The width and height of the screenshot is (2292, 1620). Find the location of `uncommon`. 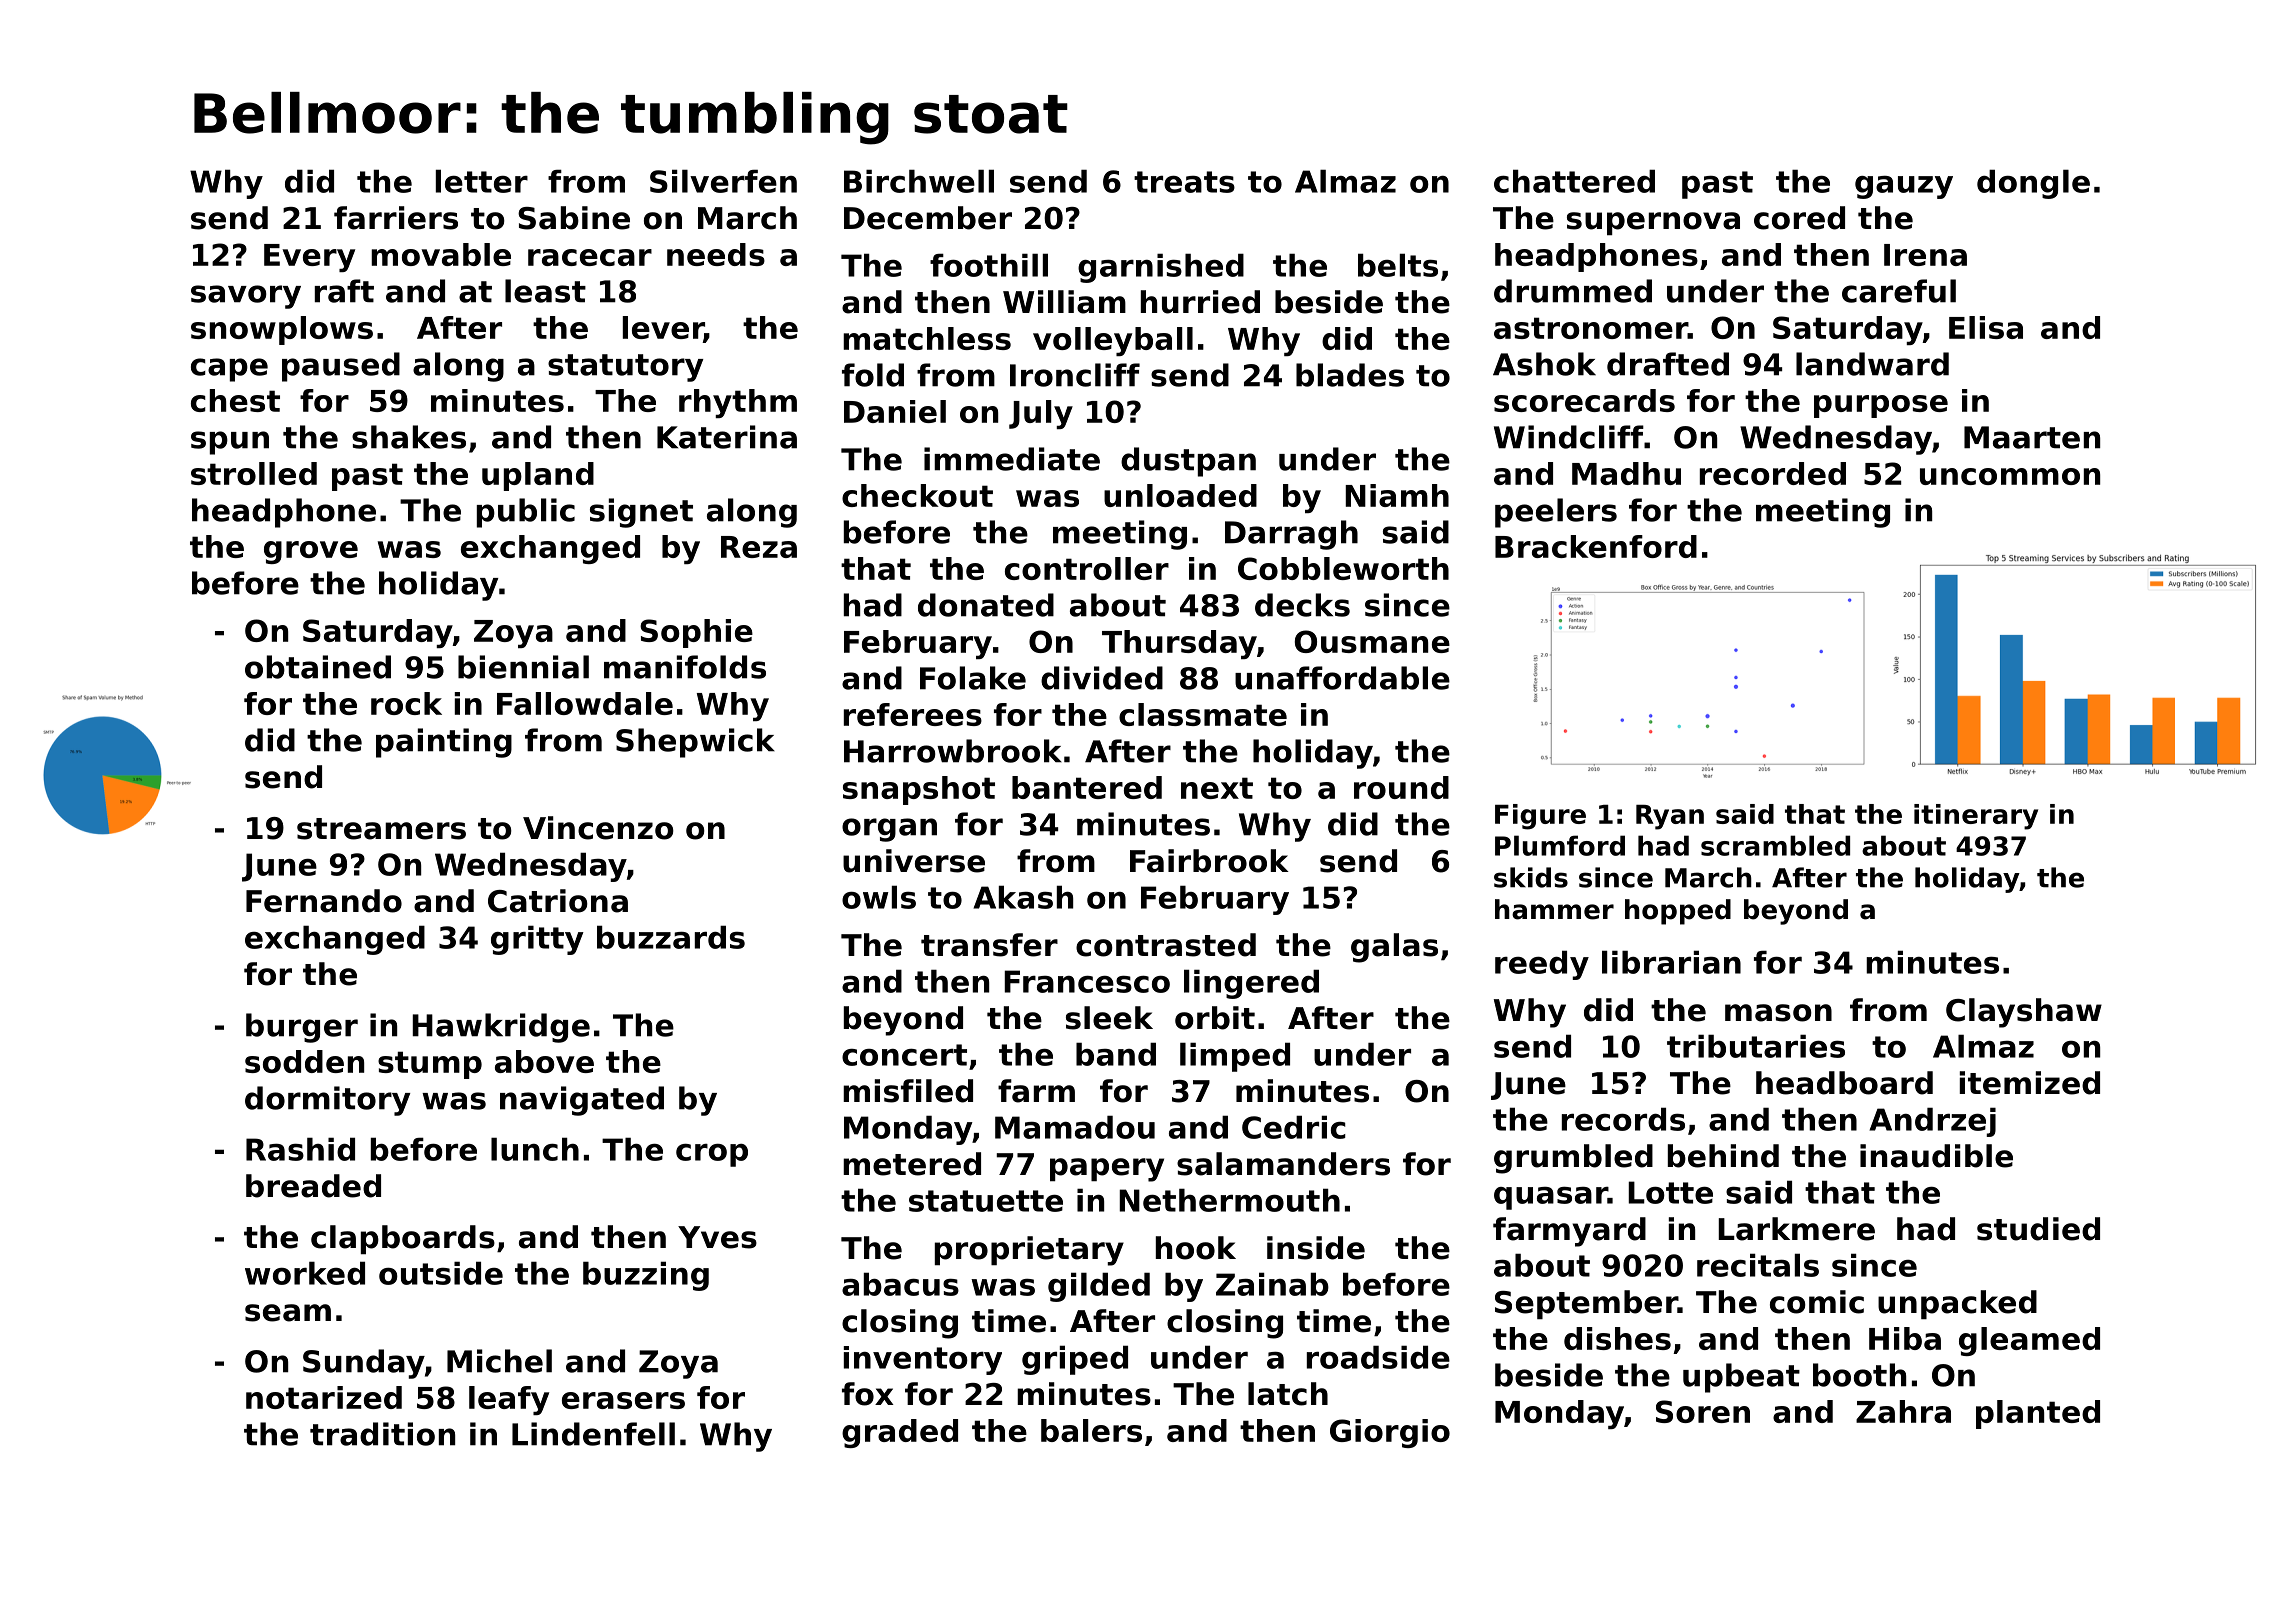

uncommon is located at coordinates (2010, 476).
